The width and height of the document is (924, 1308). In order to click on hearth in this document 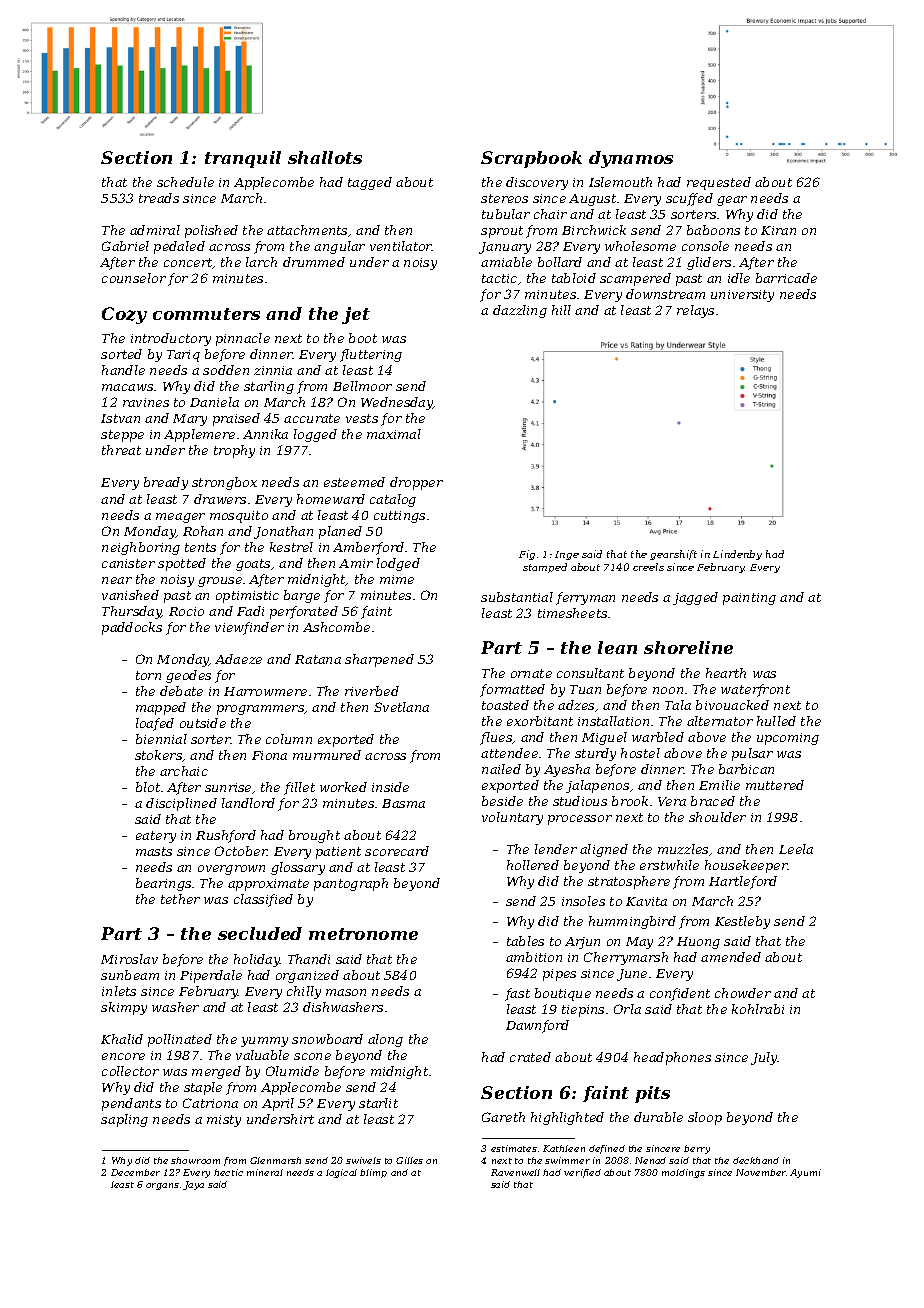, I will do `click(726, 673)`.
